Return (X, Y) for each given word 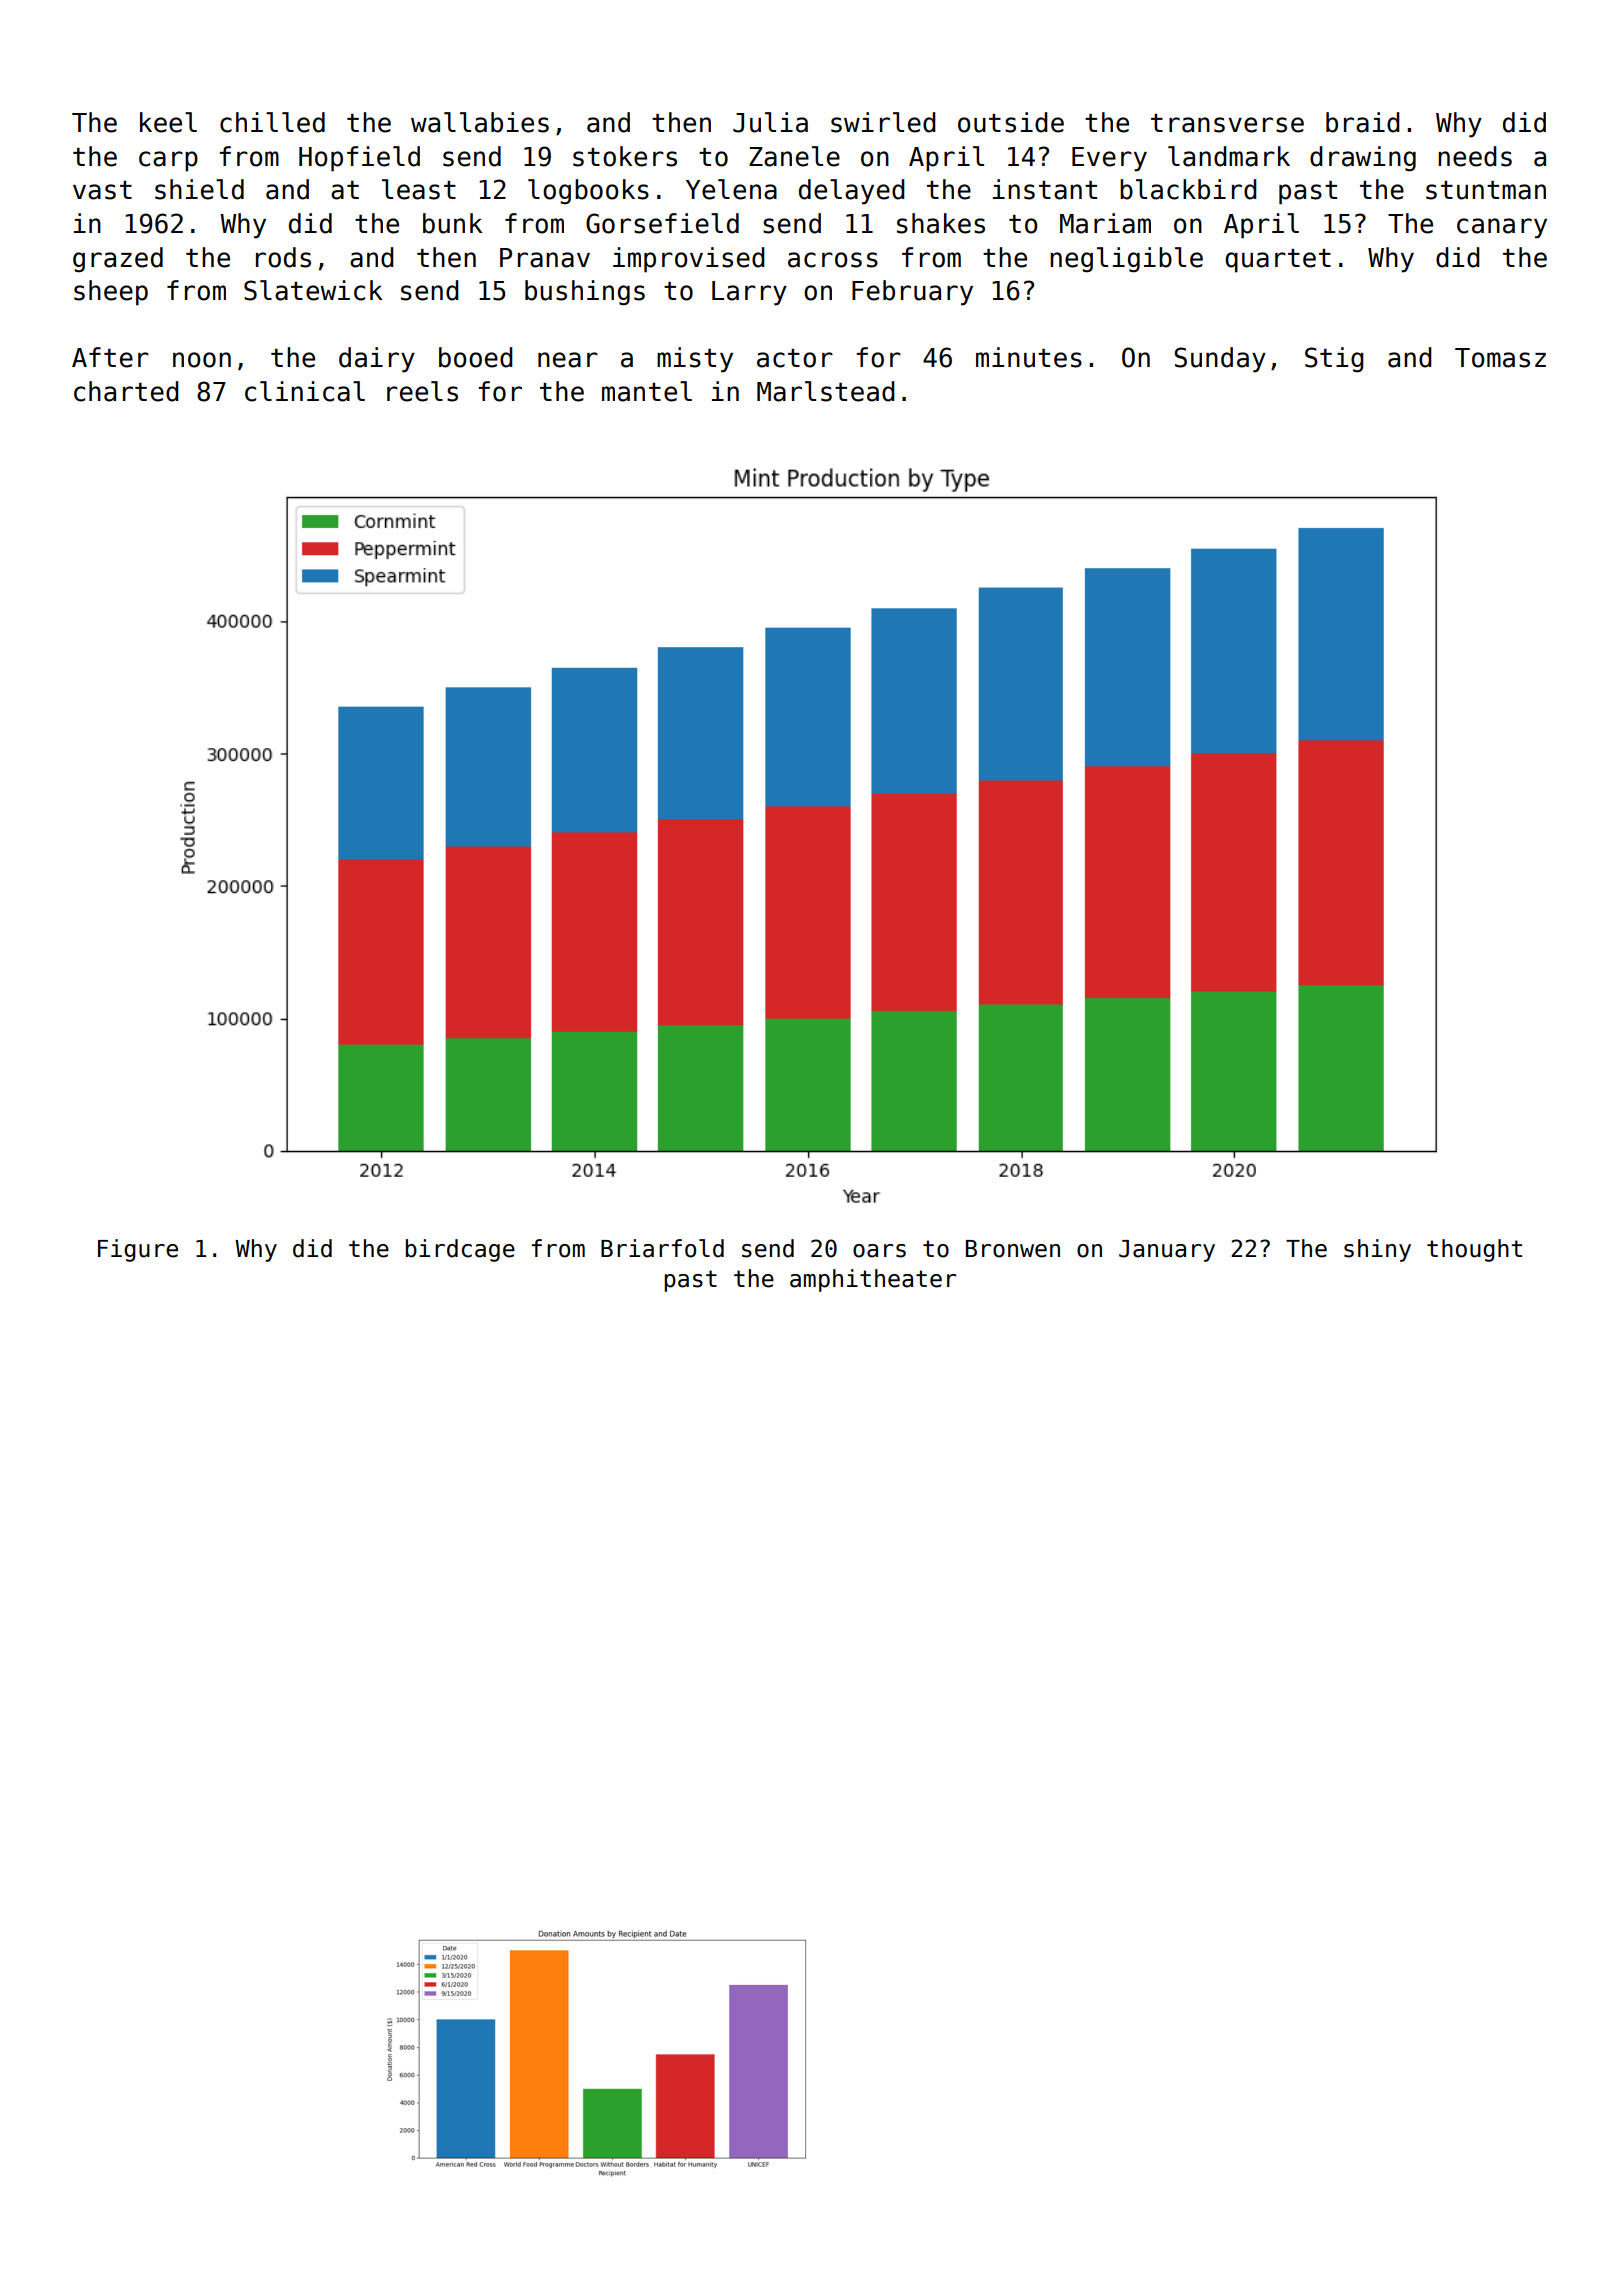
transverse (1227, 123)
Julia (770, 122)
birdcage (460, 1250)
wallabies (480, 122)
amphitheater (873, 1280)
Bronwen (1013, 1249)
